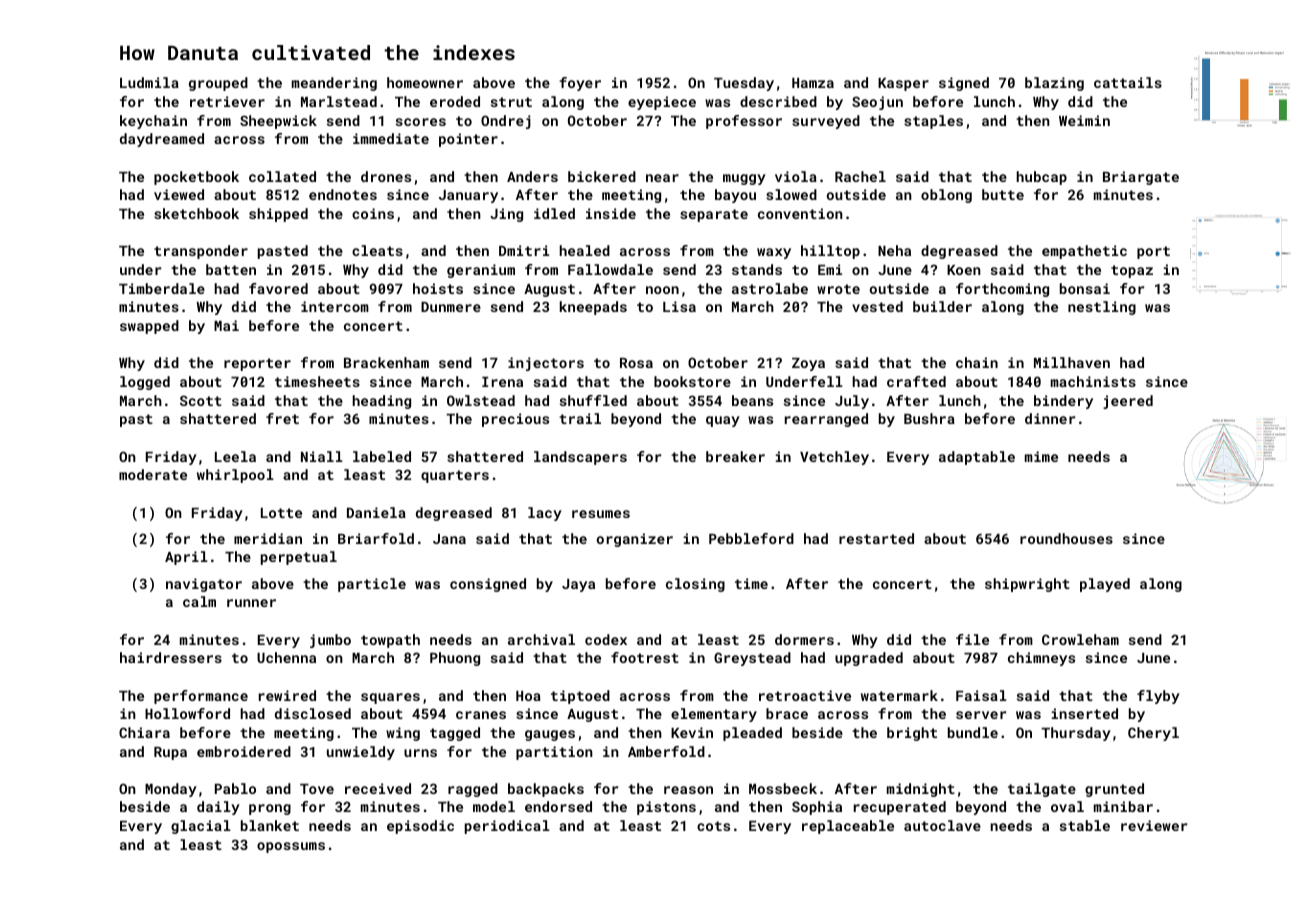 This screenshot has width=1308, height=924. Describe the element at coordinates (339, 101) in the screenshot. I see `Marlstead` at that location.
